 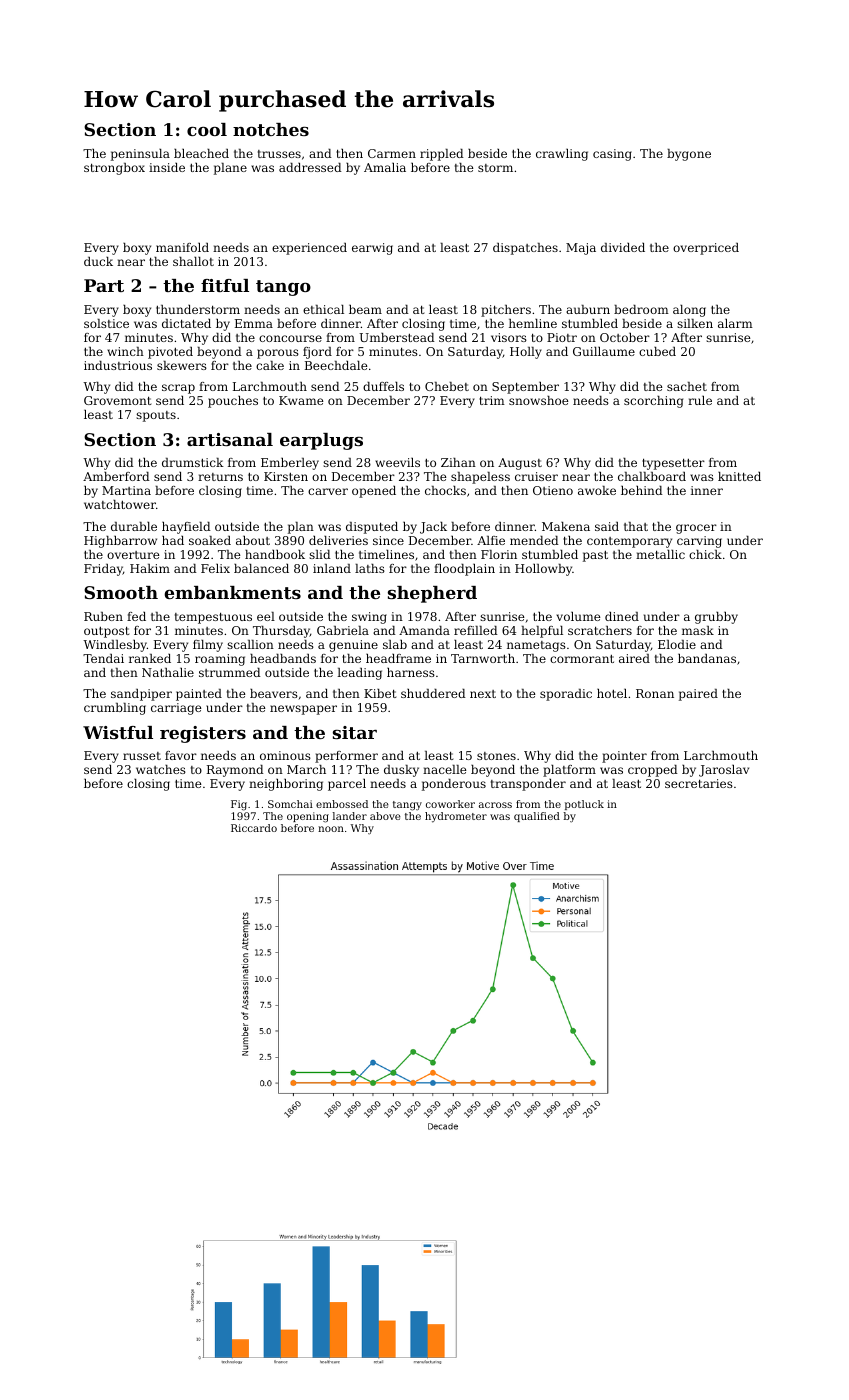 I want to click on Tendai, so click(x=103, y=658).
